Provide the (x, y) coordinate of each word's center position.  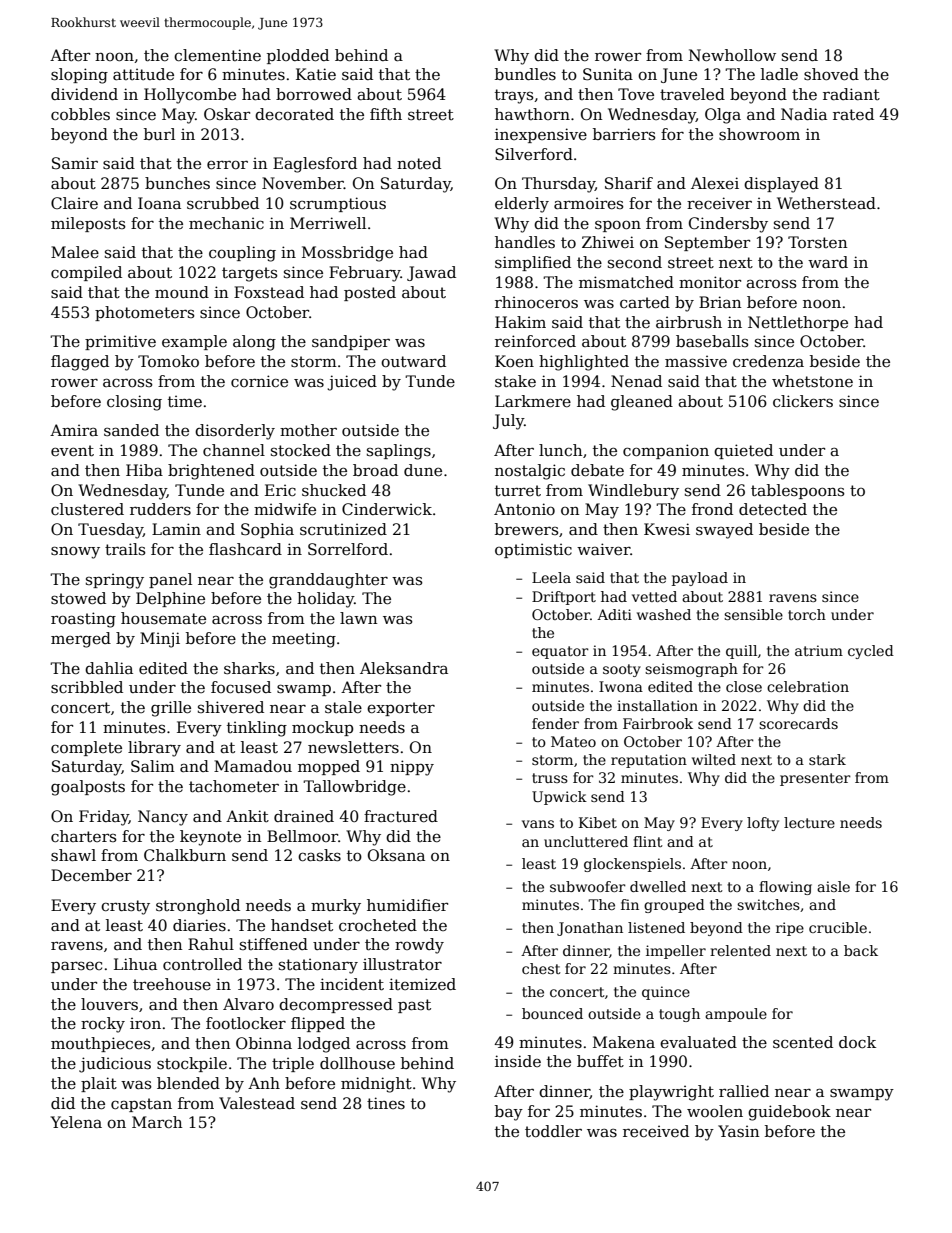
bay (509, 1113)
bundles (525, 74)
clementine (217, 55)
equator (560, 652)
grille (171, 709)
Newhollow (732, 55)
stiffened (274, 944)
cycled (871, 652)
